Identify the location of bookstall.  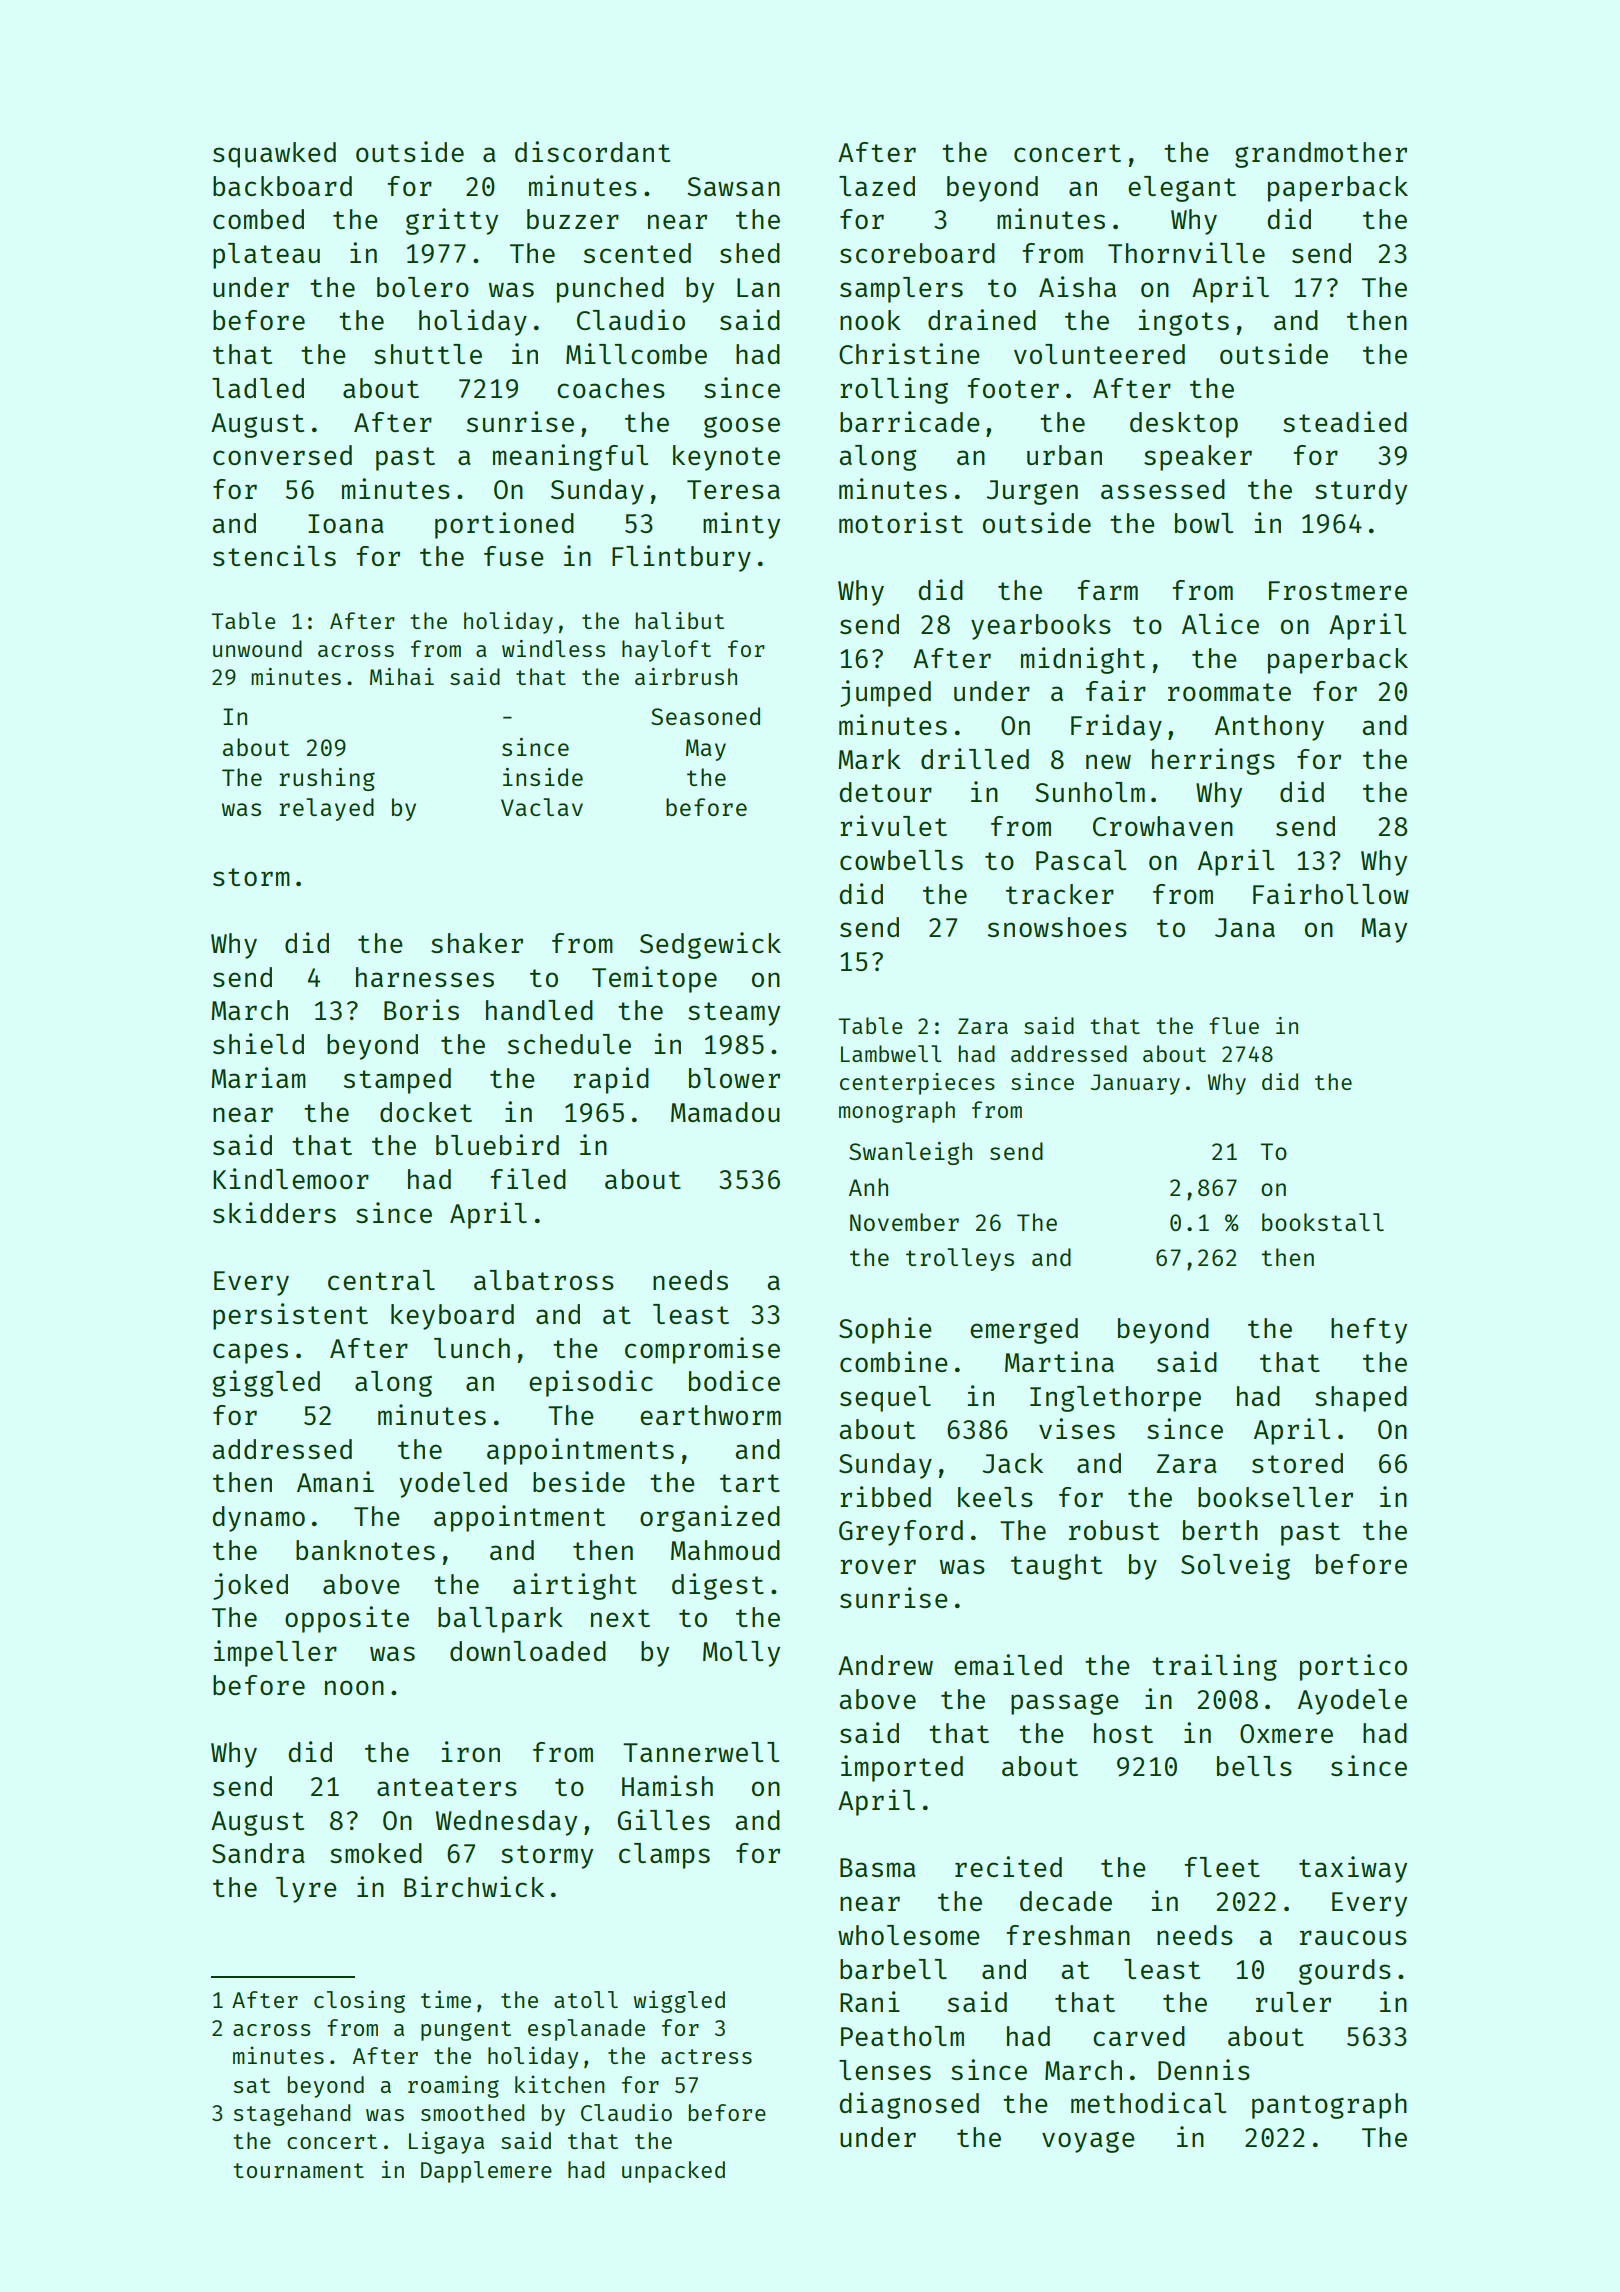
(1323, 1222).
